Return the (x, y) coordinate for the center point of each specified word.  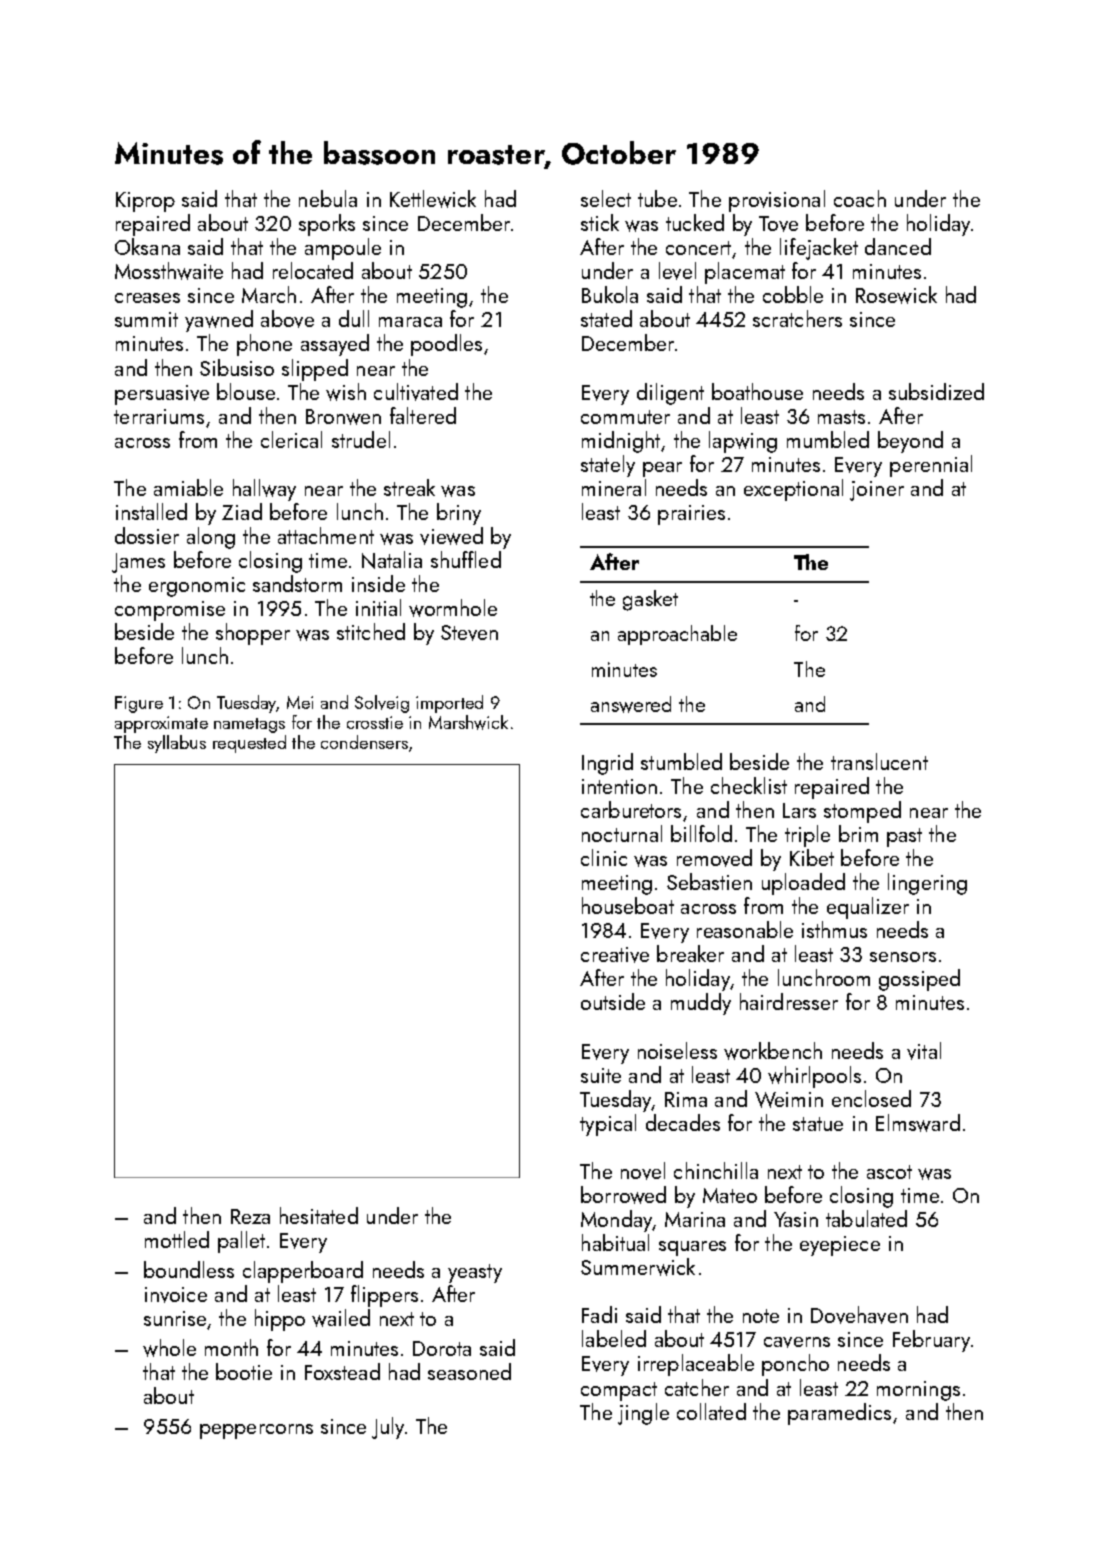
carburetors (631, 809)
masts (841, 417)
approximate (161, 724)
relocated (313, 270)
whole (169, 1348)
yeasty (475, 1273)
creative (615, 955)
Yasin (796, 1219)
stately (608, 466)
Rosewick (896, 295)
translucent (879, 761)
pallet (241, 1242)
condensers (364, 742)
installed (151, 511)
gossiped (919, 980)
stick (600, 222)
